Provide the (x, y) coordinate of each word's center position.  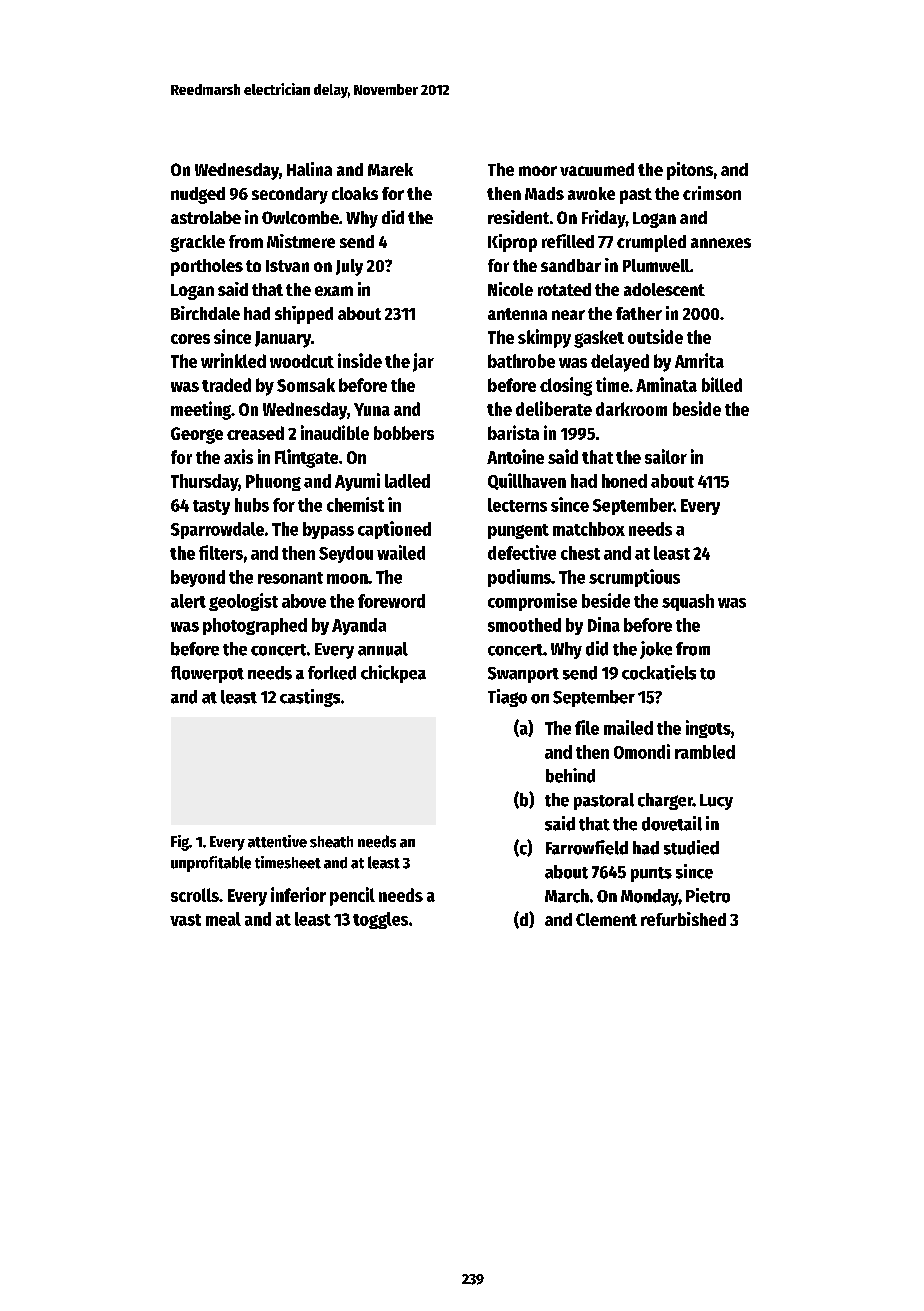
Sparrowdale (217, 530)
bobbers (404, 433)
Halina (309, 169)
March (567, 896)
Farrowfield (587, 847)
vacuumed (597, 169)
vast (185, 920)
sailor (666, 456)
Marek (390, 169)
